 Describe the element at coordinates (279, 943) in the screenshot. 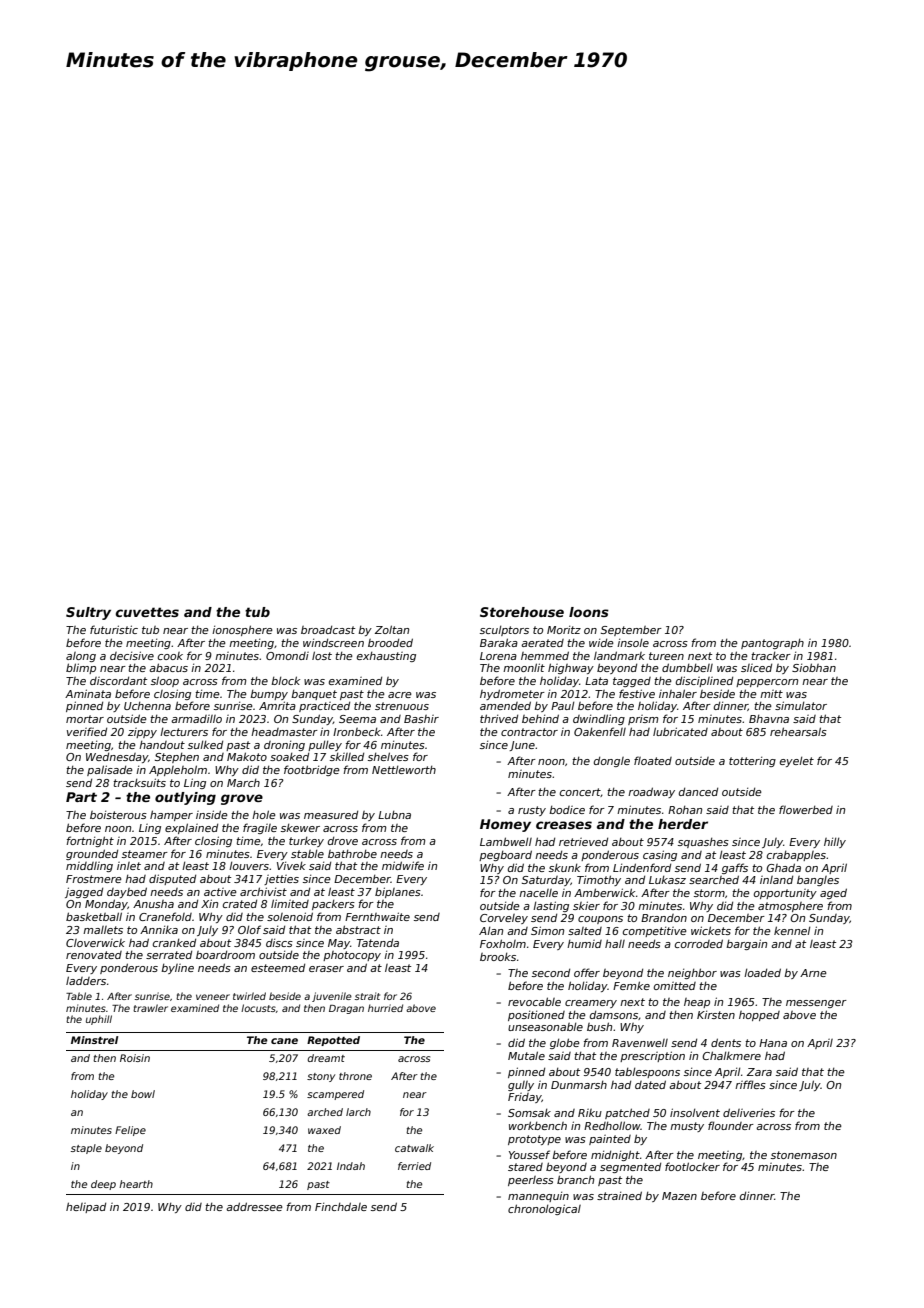

I see `discs` at that location.
